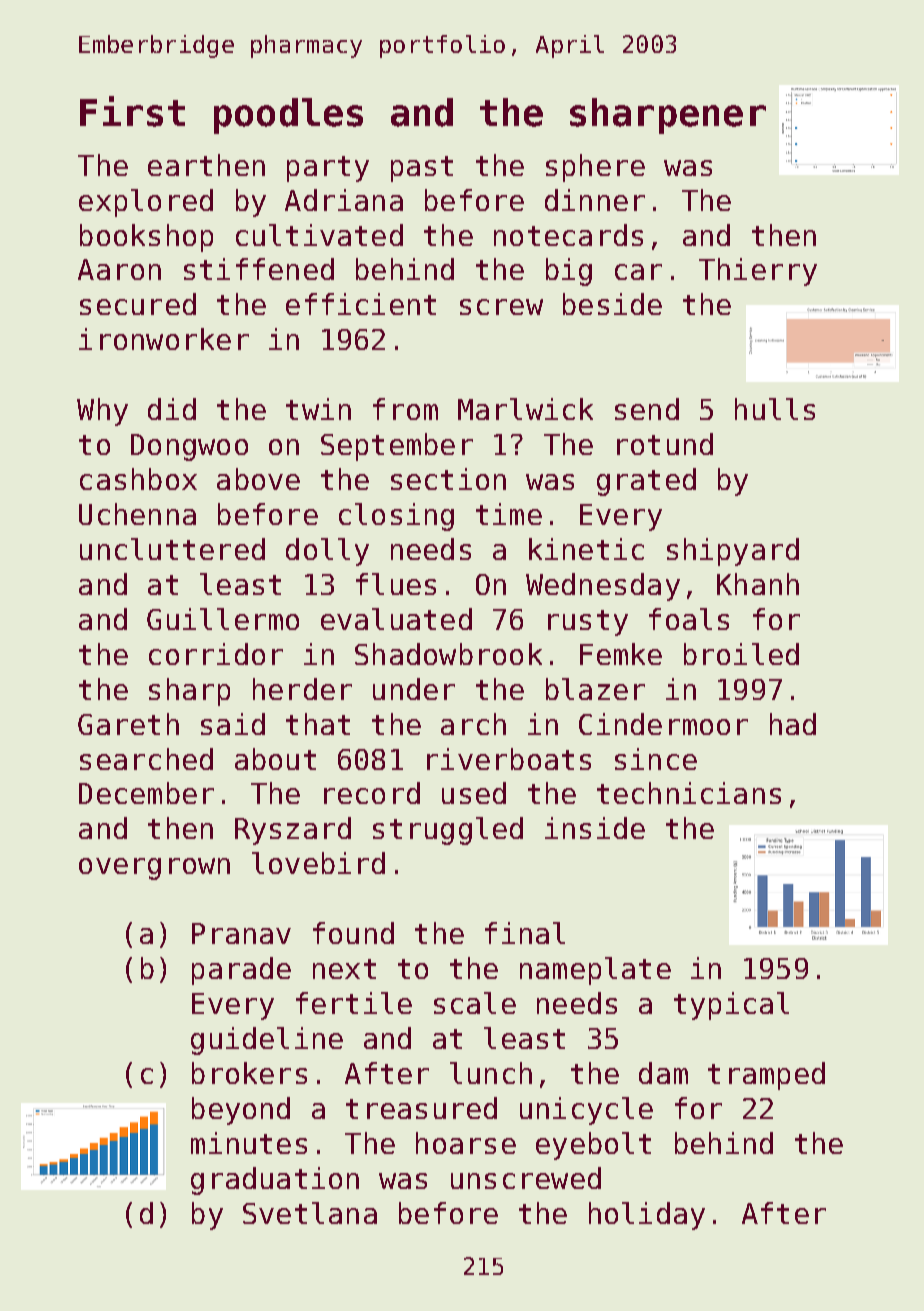 The image size is (924, 1311). What do you see at coordinates (241, 1111) in the page?
I see `beyond` at bounding box center [241, 1111].
